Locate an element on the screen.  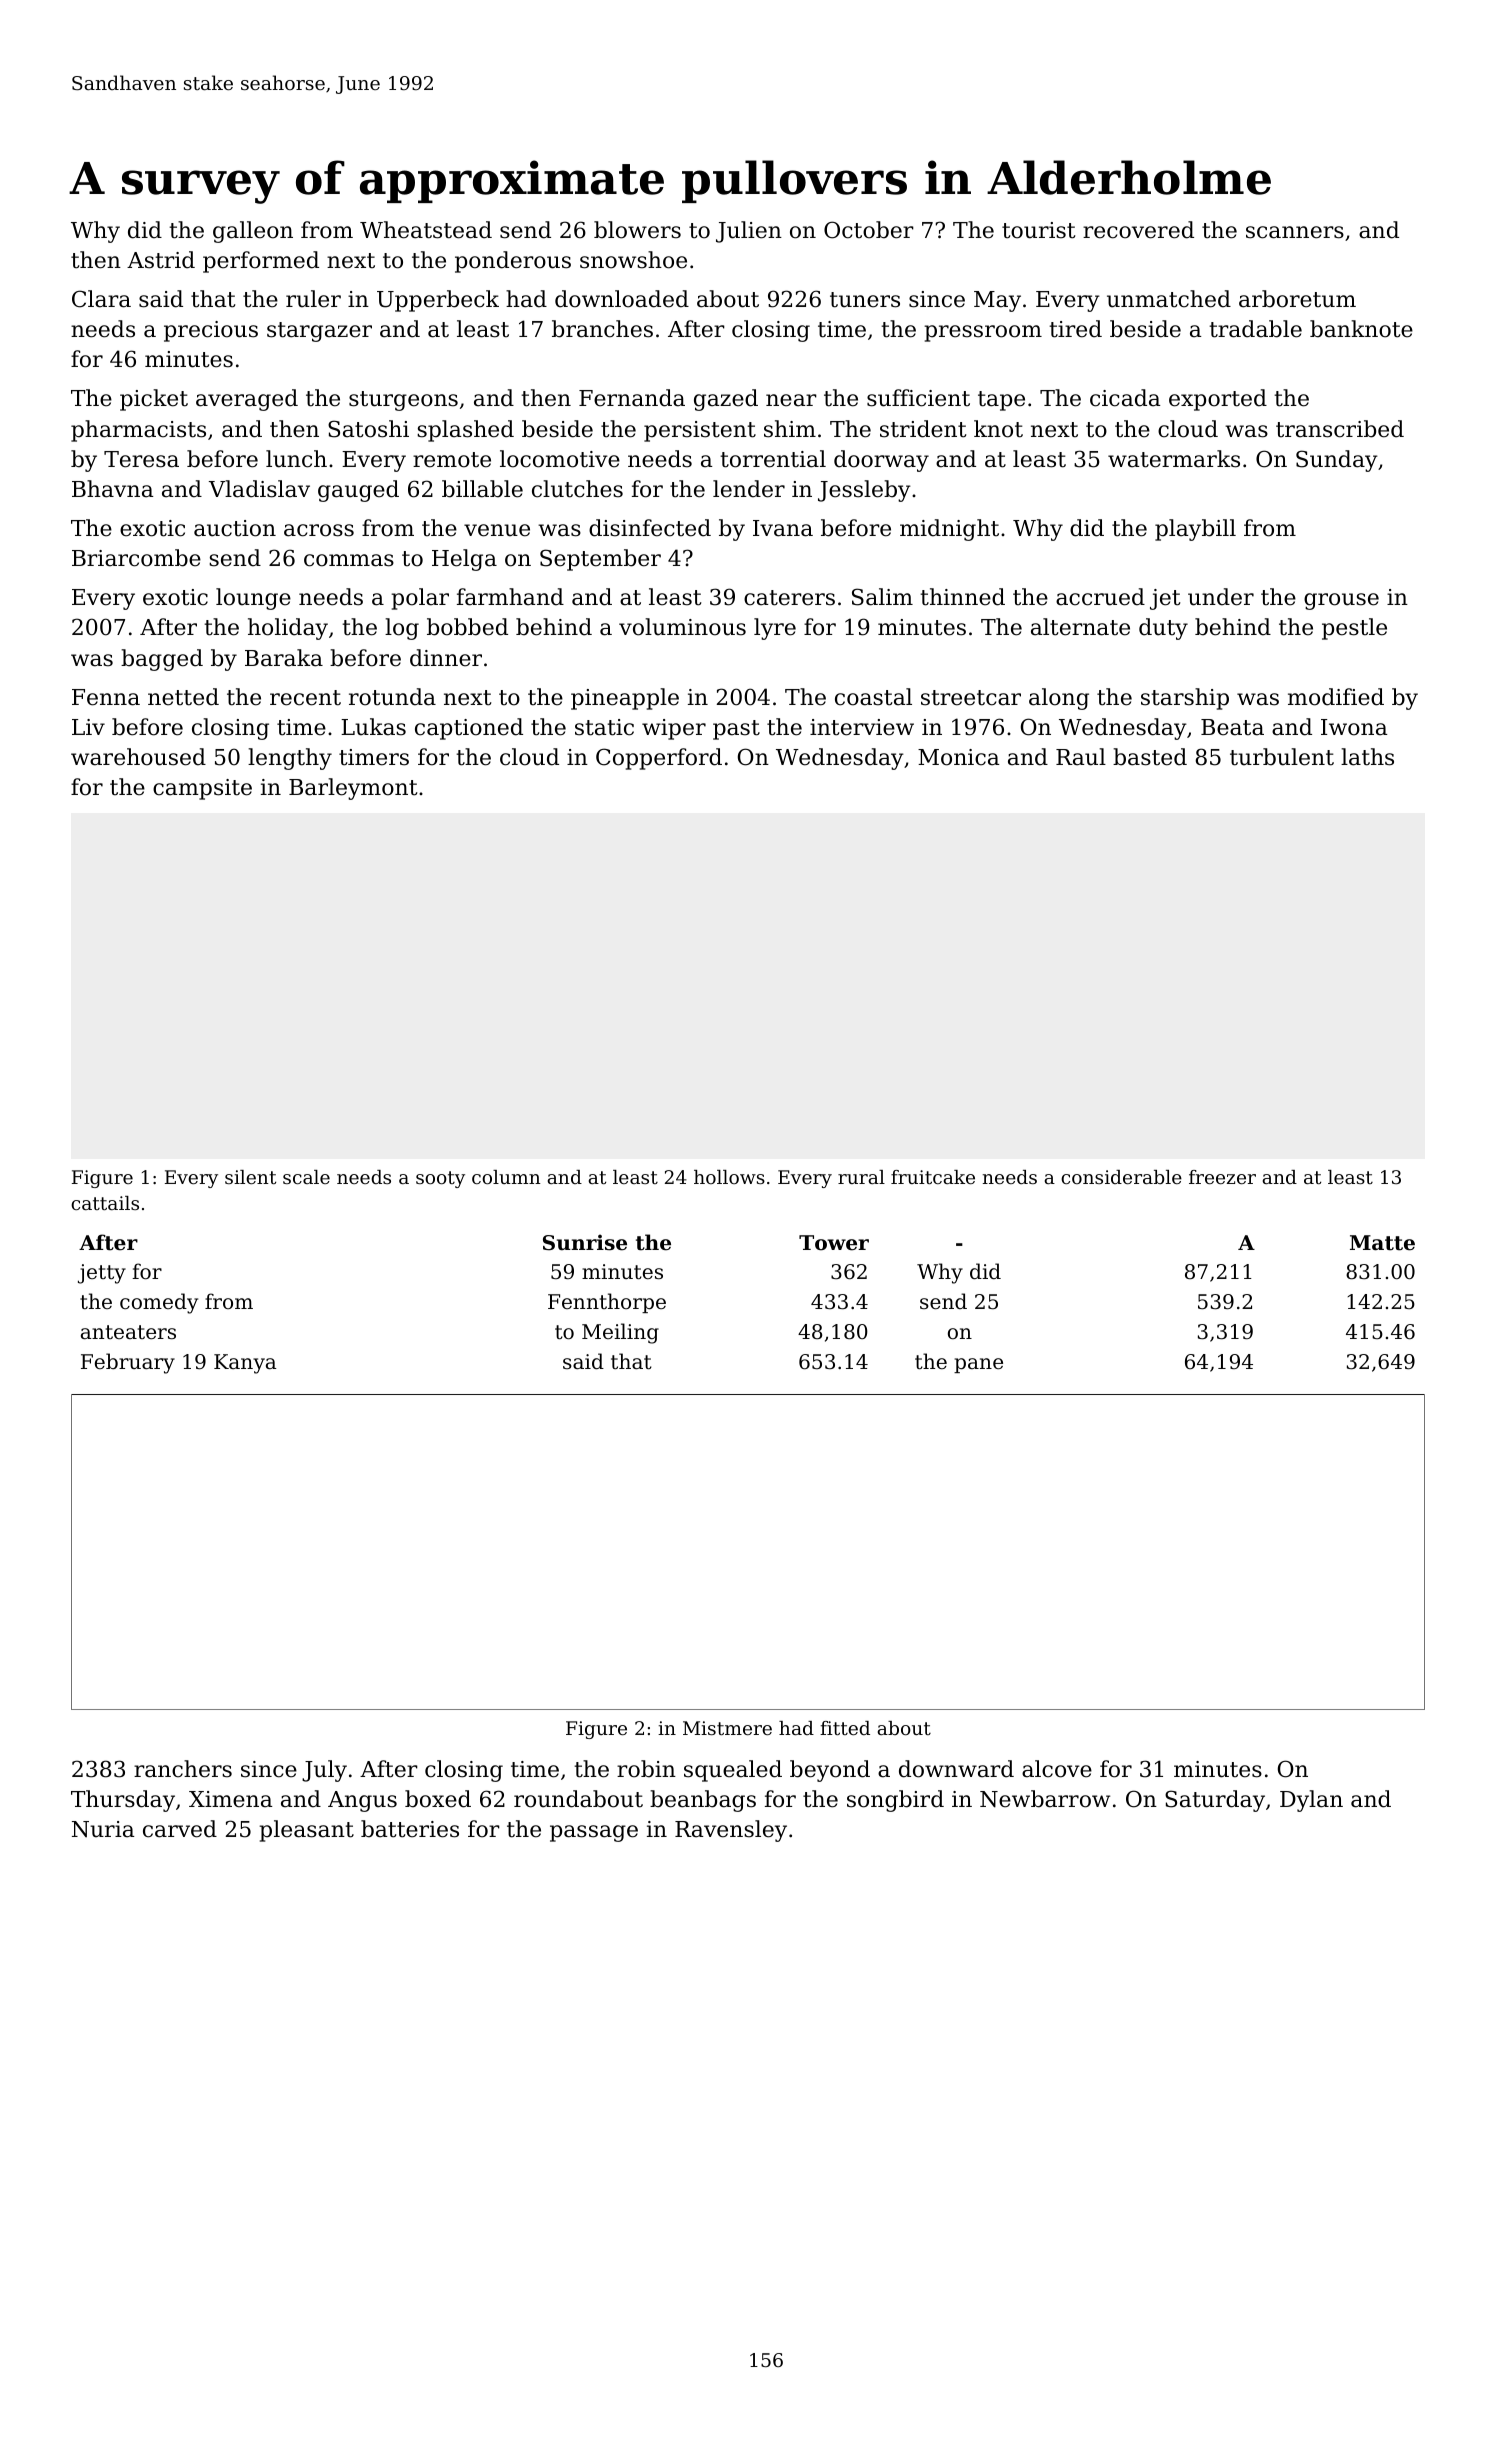
doorway is located at coordinates (881, 461).
